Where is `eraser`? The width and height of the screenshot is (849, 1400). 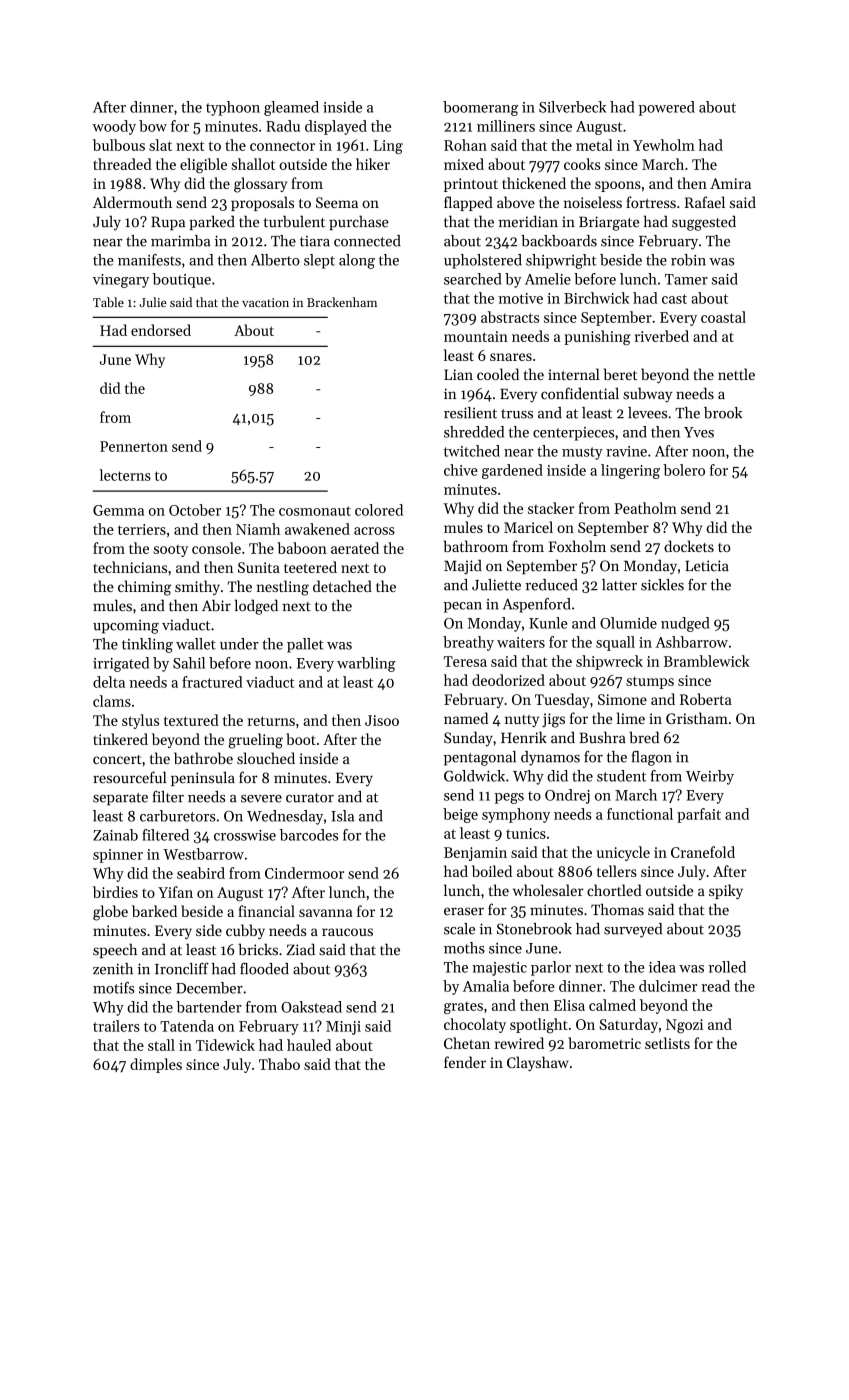 eraser is located at coordinates (464, 911).
